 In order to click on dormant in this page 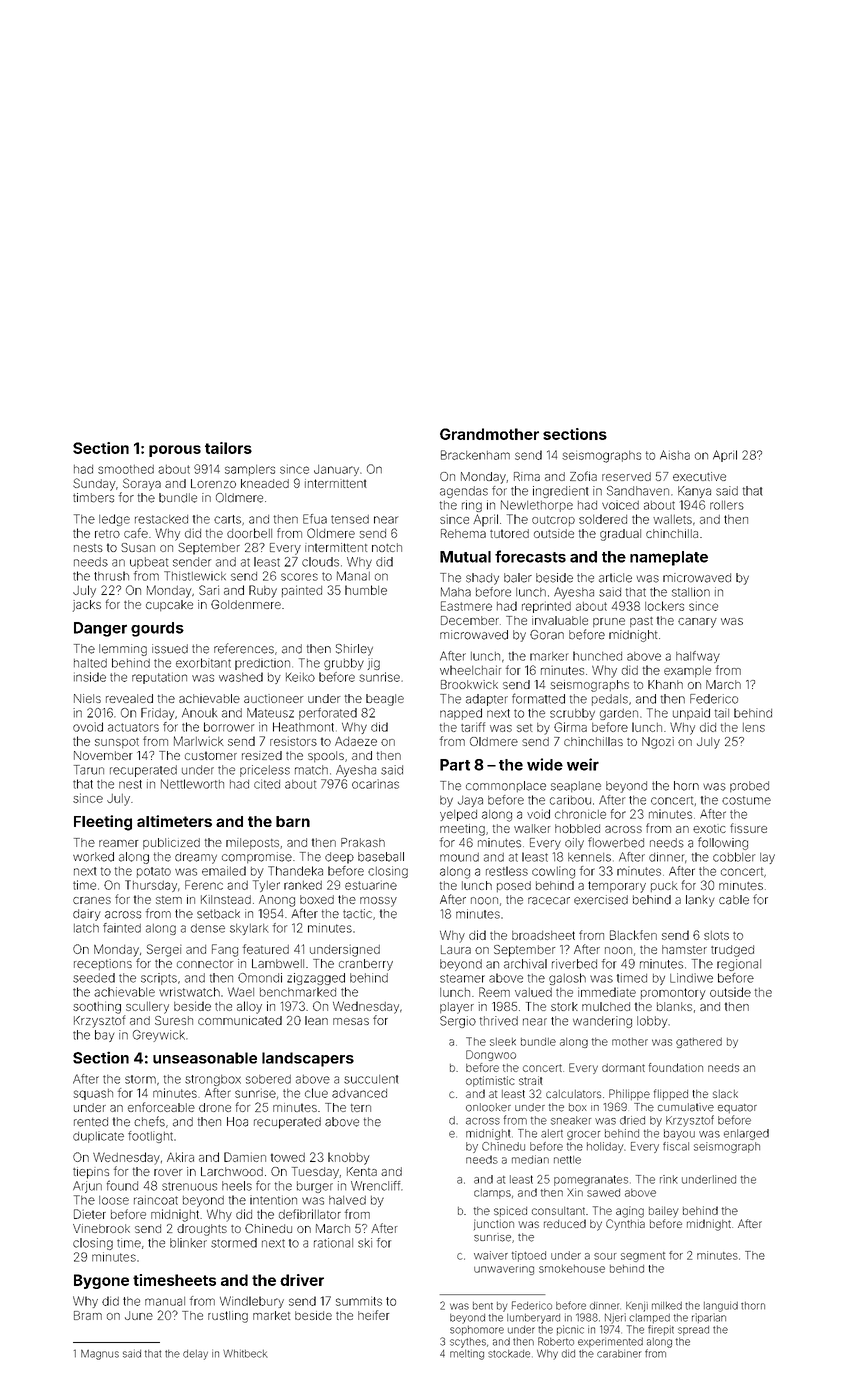, I will do `click(623, 1068)`.
